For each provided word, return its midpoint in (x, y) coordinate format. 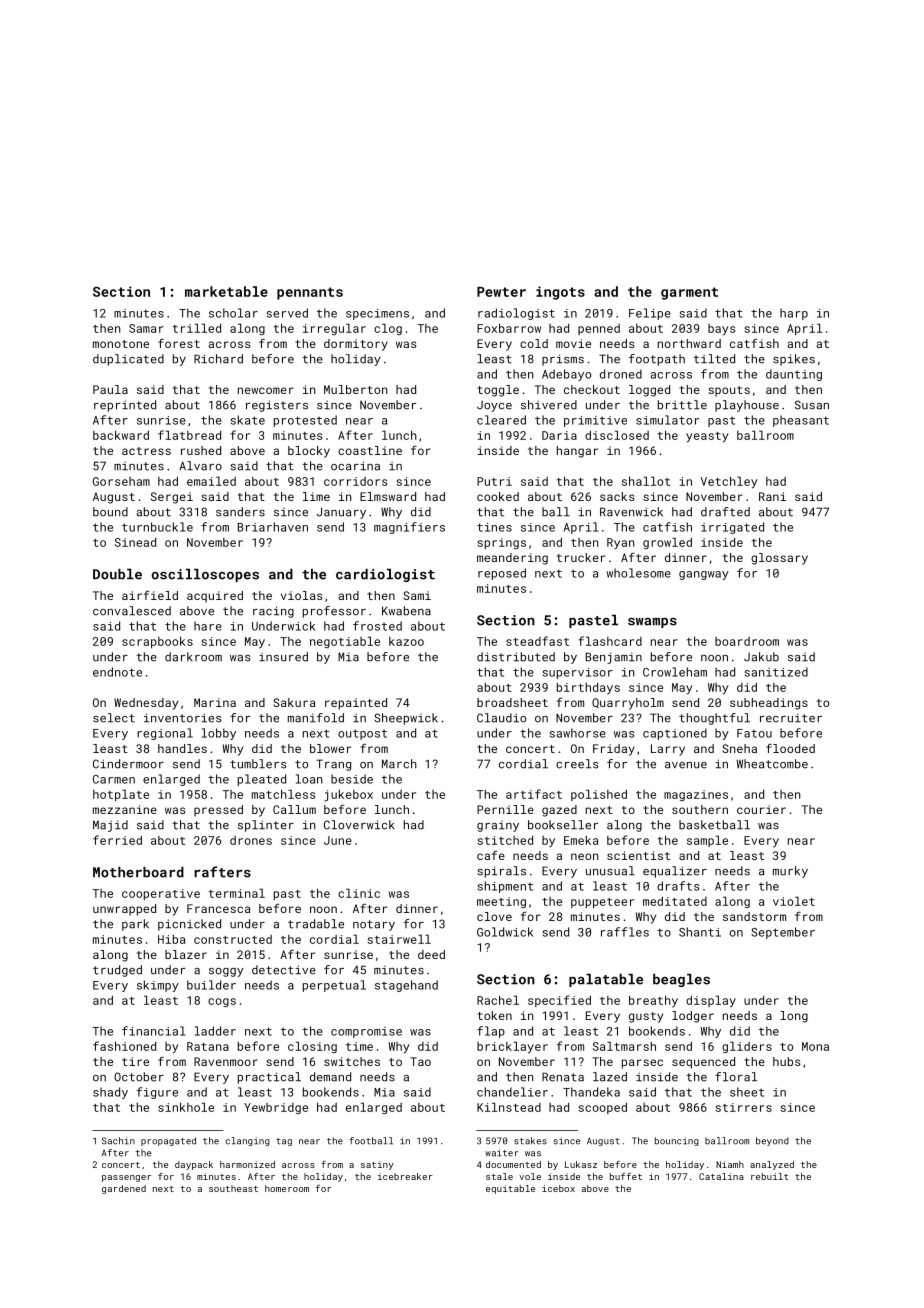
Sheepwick (406, 719)
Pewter (501, 292)
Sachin (118, 1141)
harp (794, 314)
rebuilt (769, 1176)
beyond (772, 1141)
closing (312, 1047)
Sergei (172, 498)
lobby (219, 734)
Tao (420, 1061)
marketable (226, 291)
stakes (530, 1141)
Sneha (739, 748)
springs (501, 543)
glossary (779, 559)
